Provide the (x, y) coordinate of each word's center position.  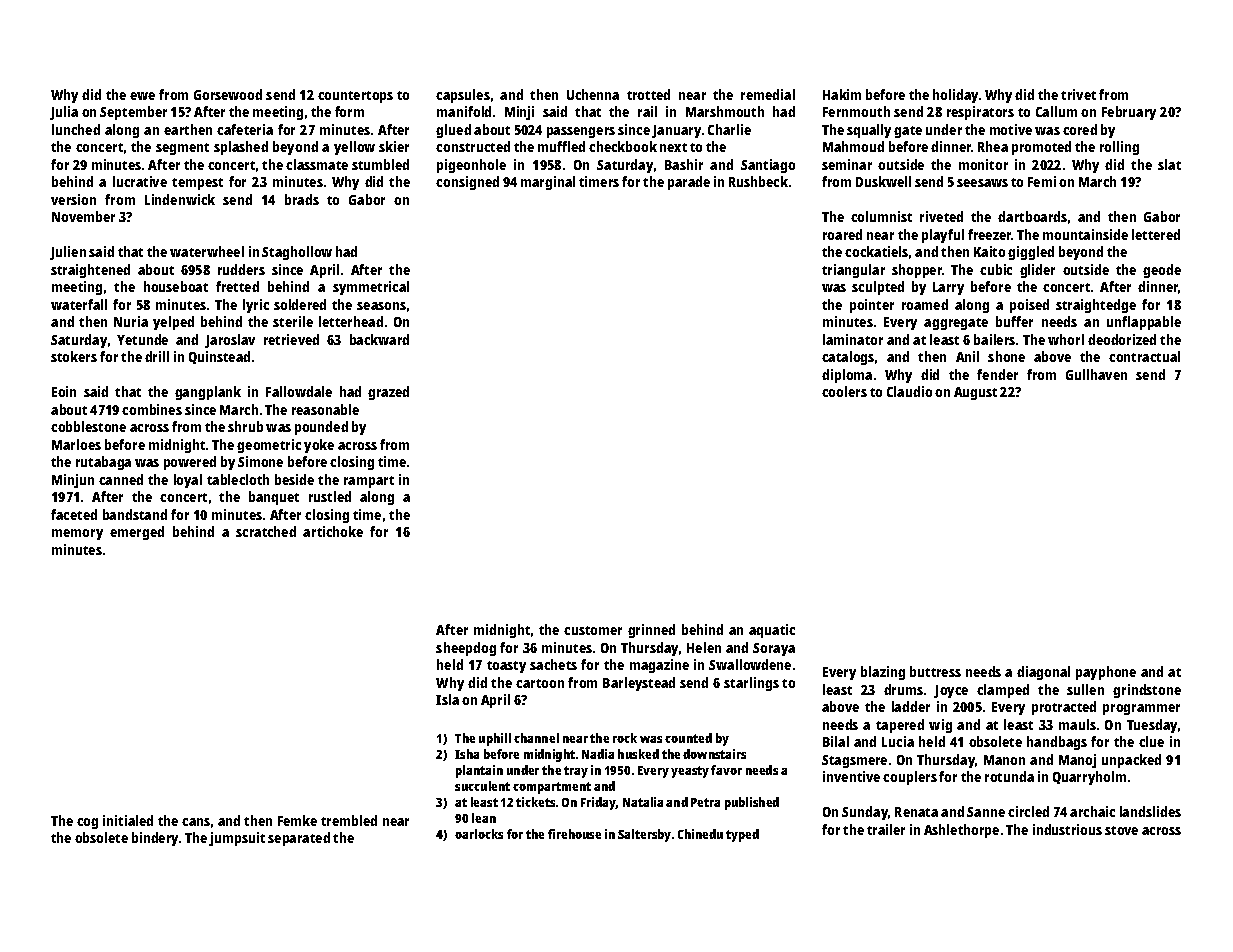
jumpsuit (237, 839)
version (73, 199)
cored (1080, 129)
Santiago (768, 166)
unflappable (1144, 323)
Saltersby (644, 835)
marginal (548, 183)
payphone (1106, 673)
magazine (659, 666)
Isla (447, 699)
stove (1121, 830)
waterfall (79, 304)
